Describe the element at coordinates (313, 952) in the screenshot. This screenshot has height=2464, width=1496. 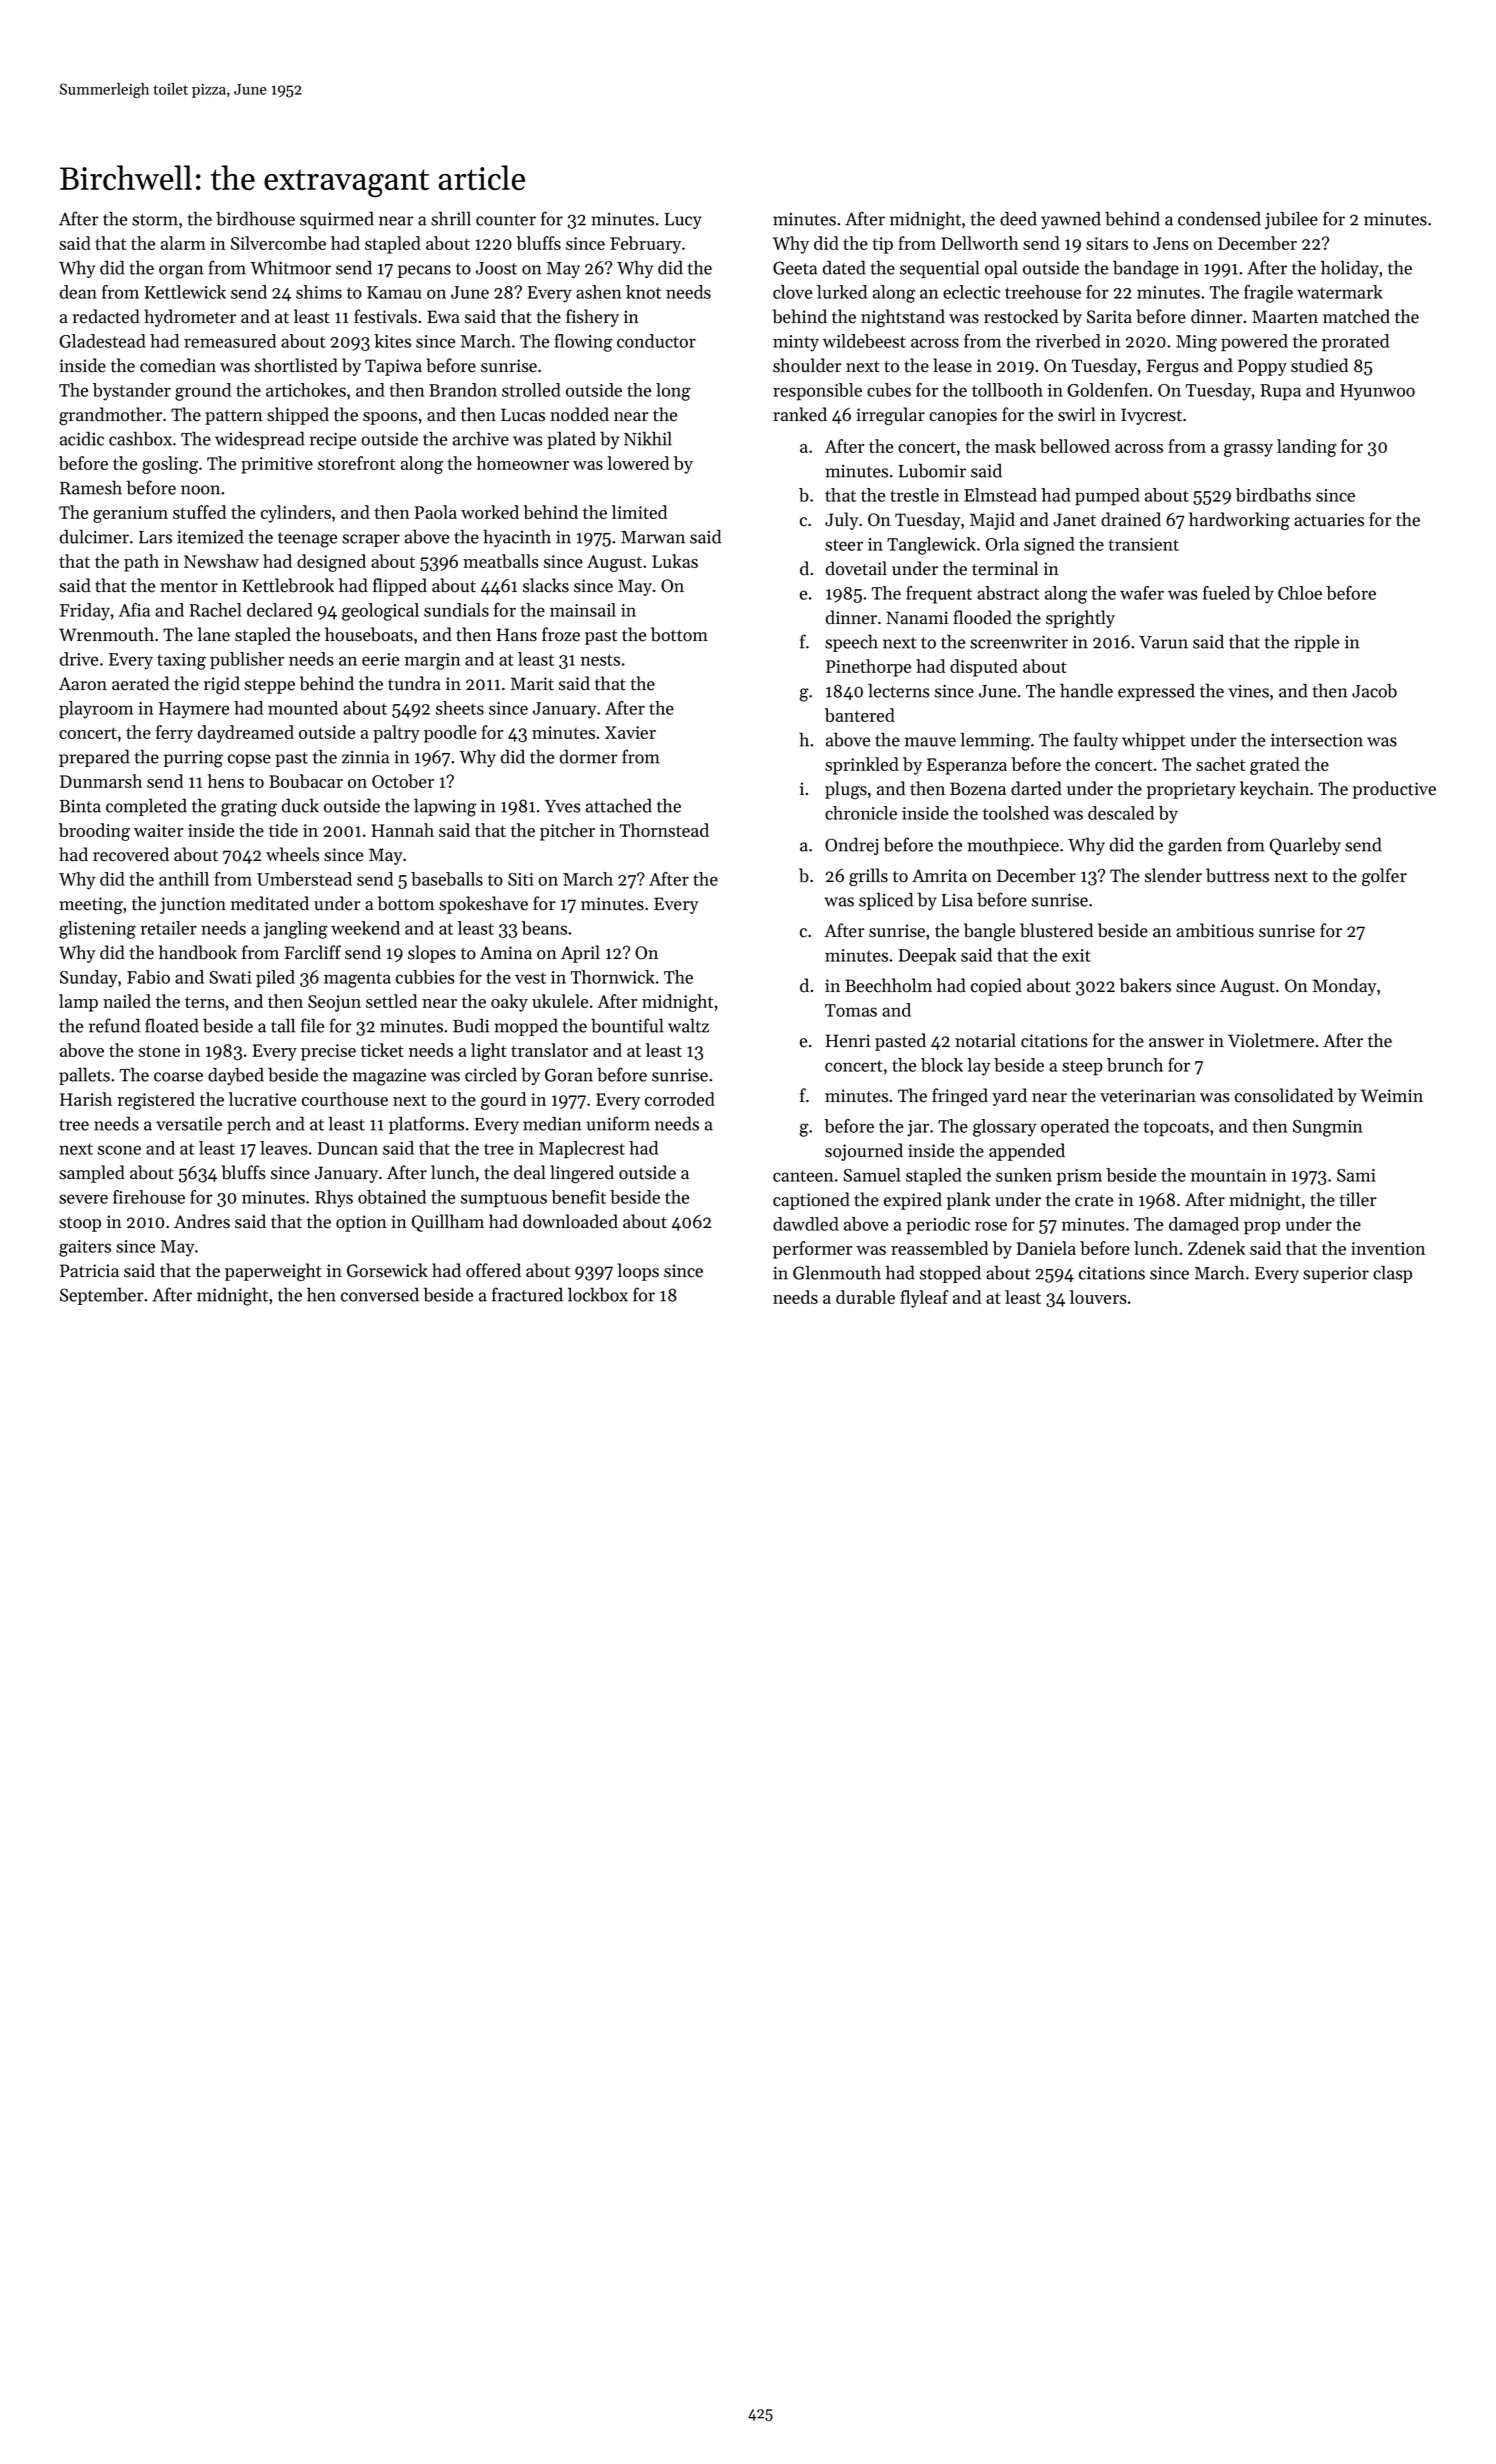
I see `Farcliff` at that location.
